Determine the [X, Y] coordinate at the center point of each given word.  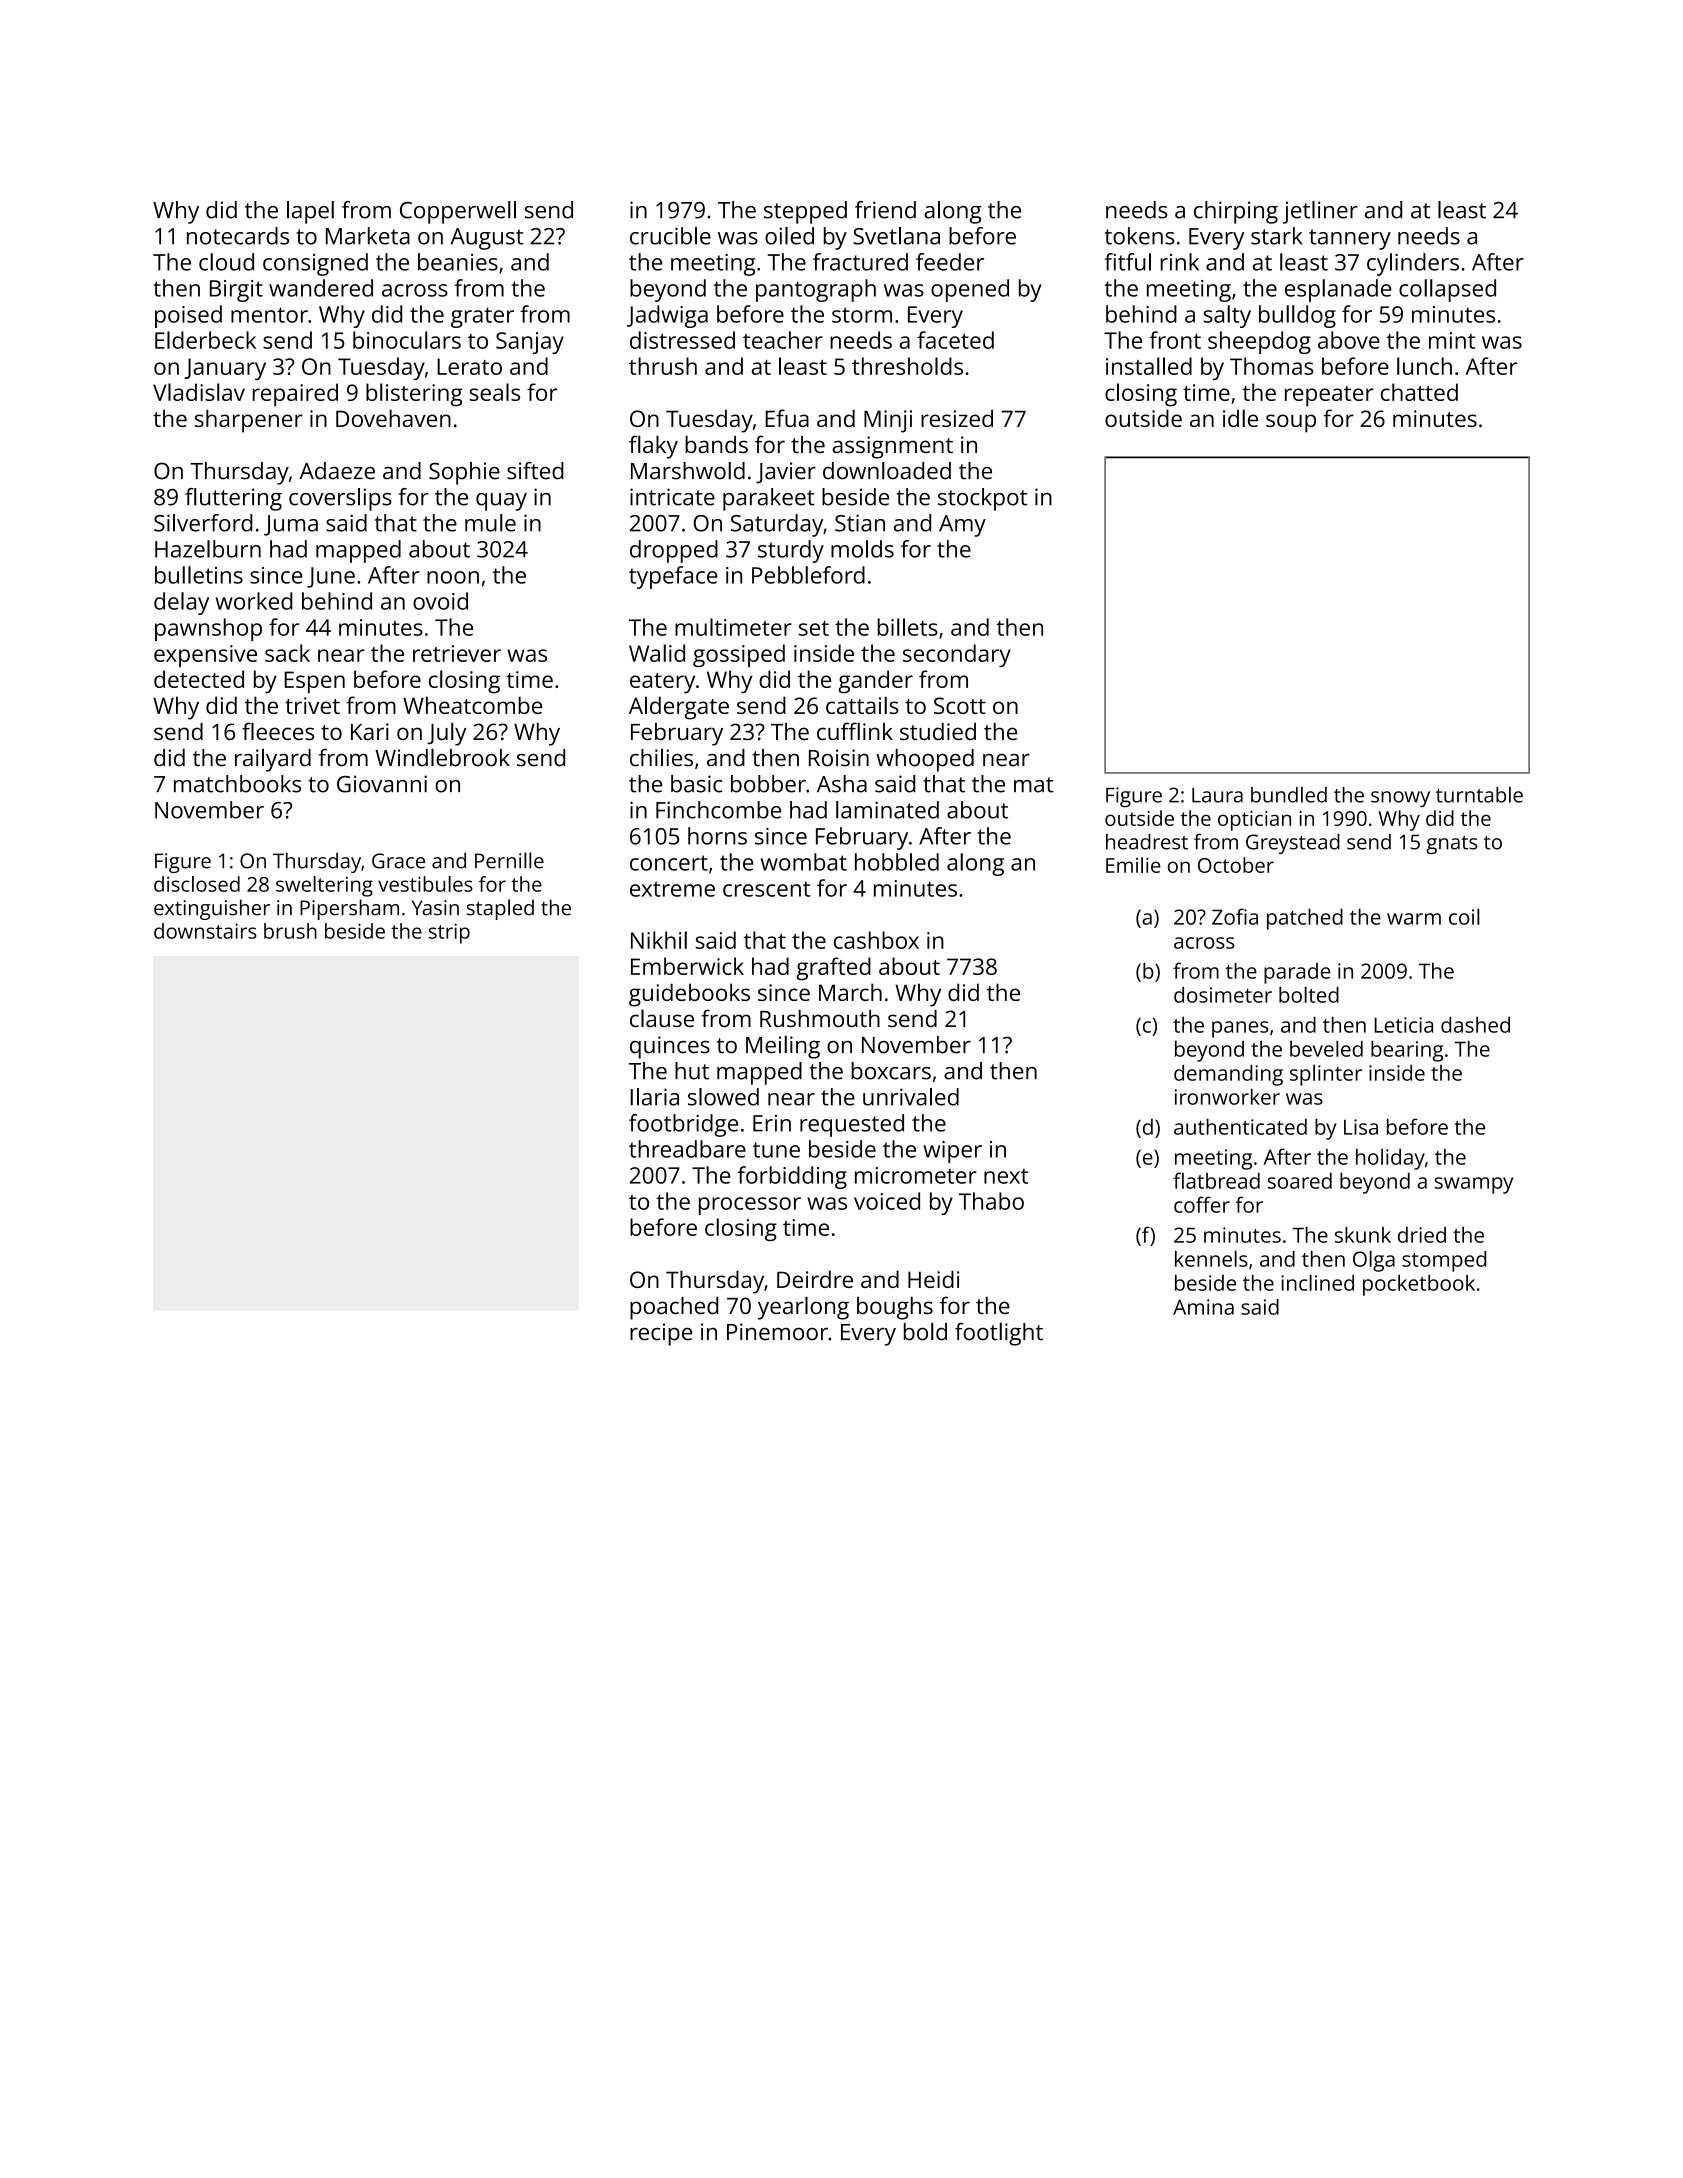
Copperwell [458, 212]
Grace [398, 861]
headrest [1147, 842]
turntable [1479, 794]
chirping [1236, 212]
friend [885, 210]
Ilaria [654, 1097]
